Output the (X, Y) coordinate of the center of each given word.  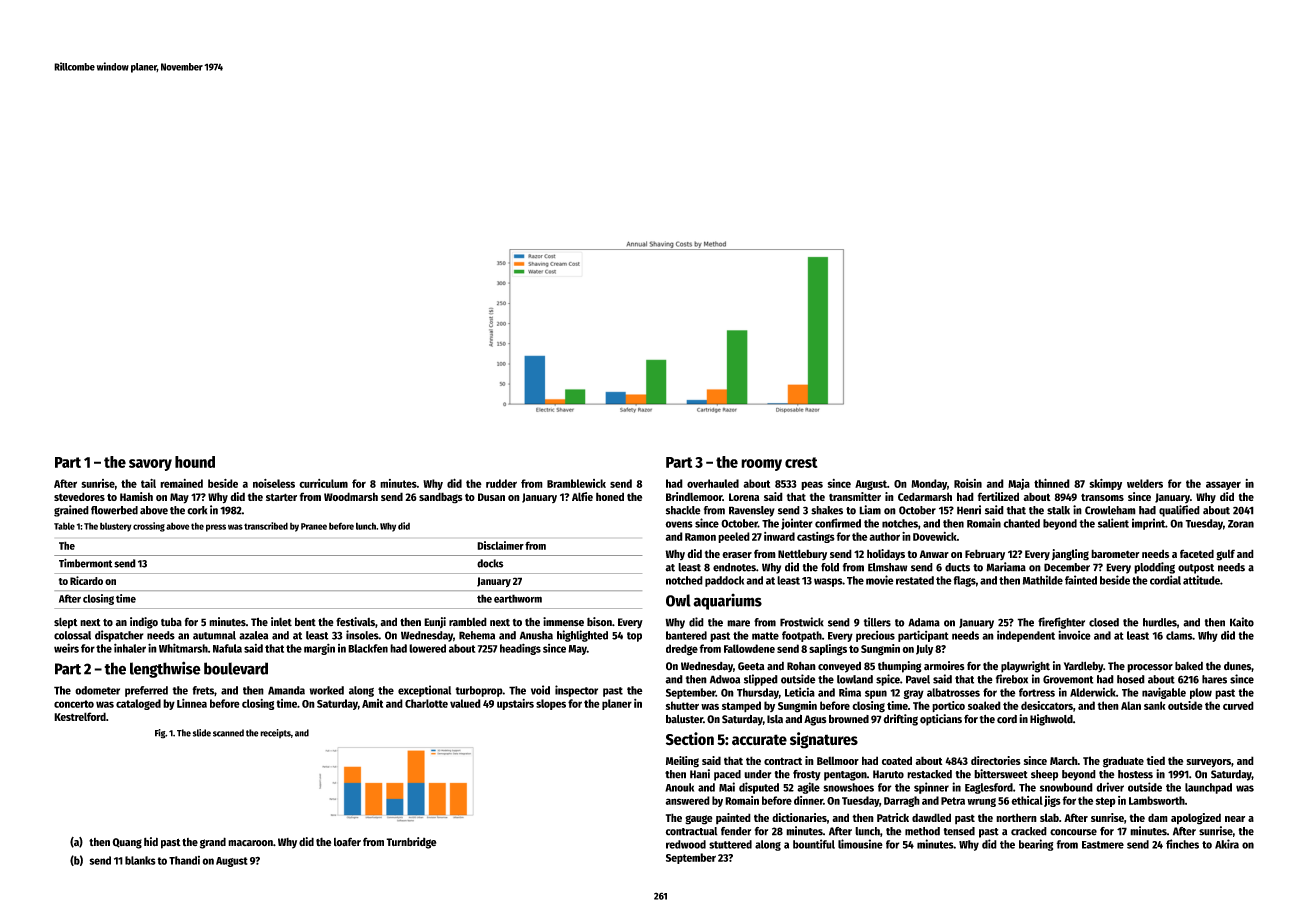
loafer (347, 842)
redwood (686, 844)
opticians (941, 720)
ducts (957, 567)
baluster (684, 719)
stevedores (79, 496)
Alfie (582, 496)
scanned (228, 733)
